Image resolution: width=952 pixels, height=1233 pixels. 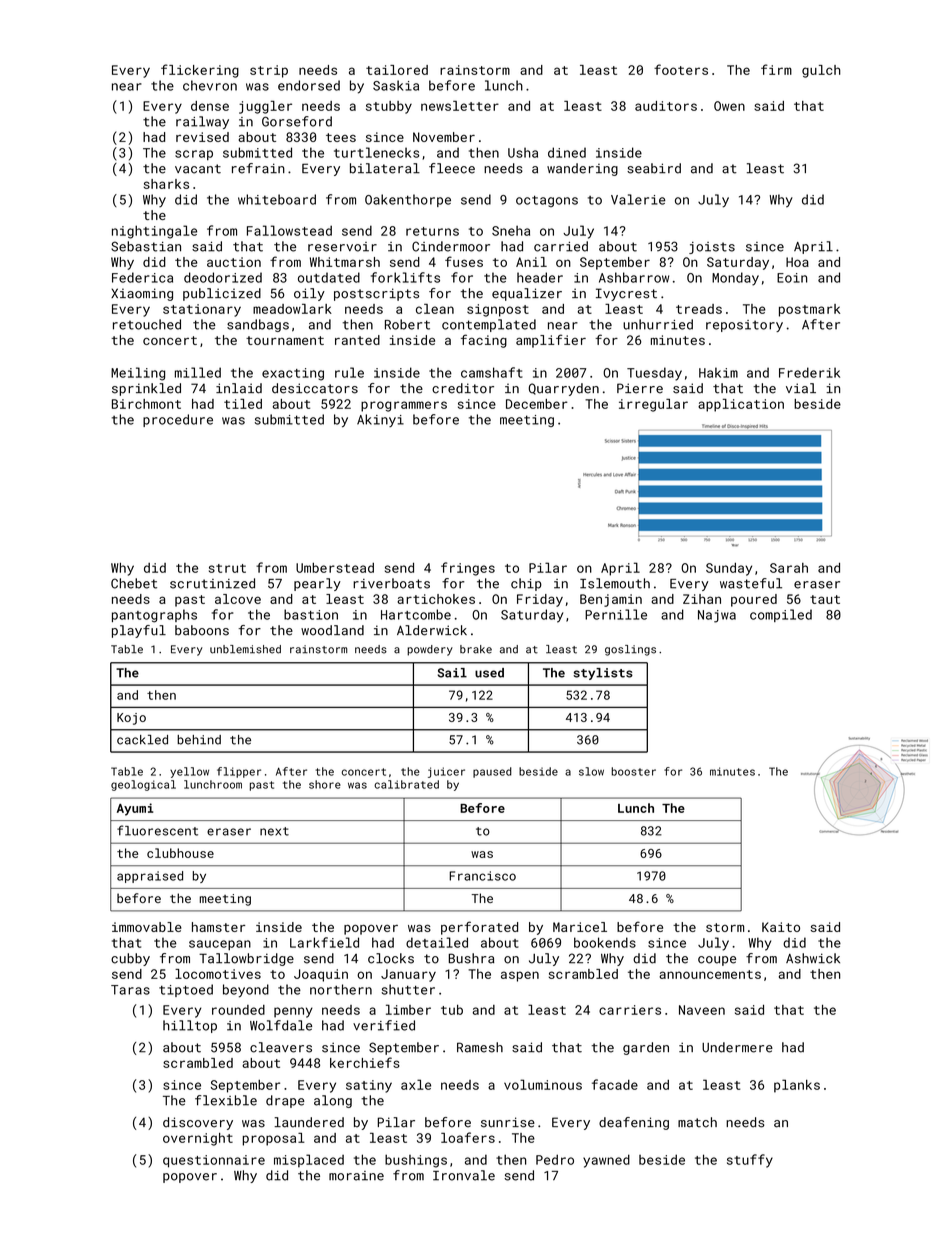 I want to click on perforated, so click(x=479, y=928).
